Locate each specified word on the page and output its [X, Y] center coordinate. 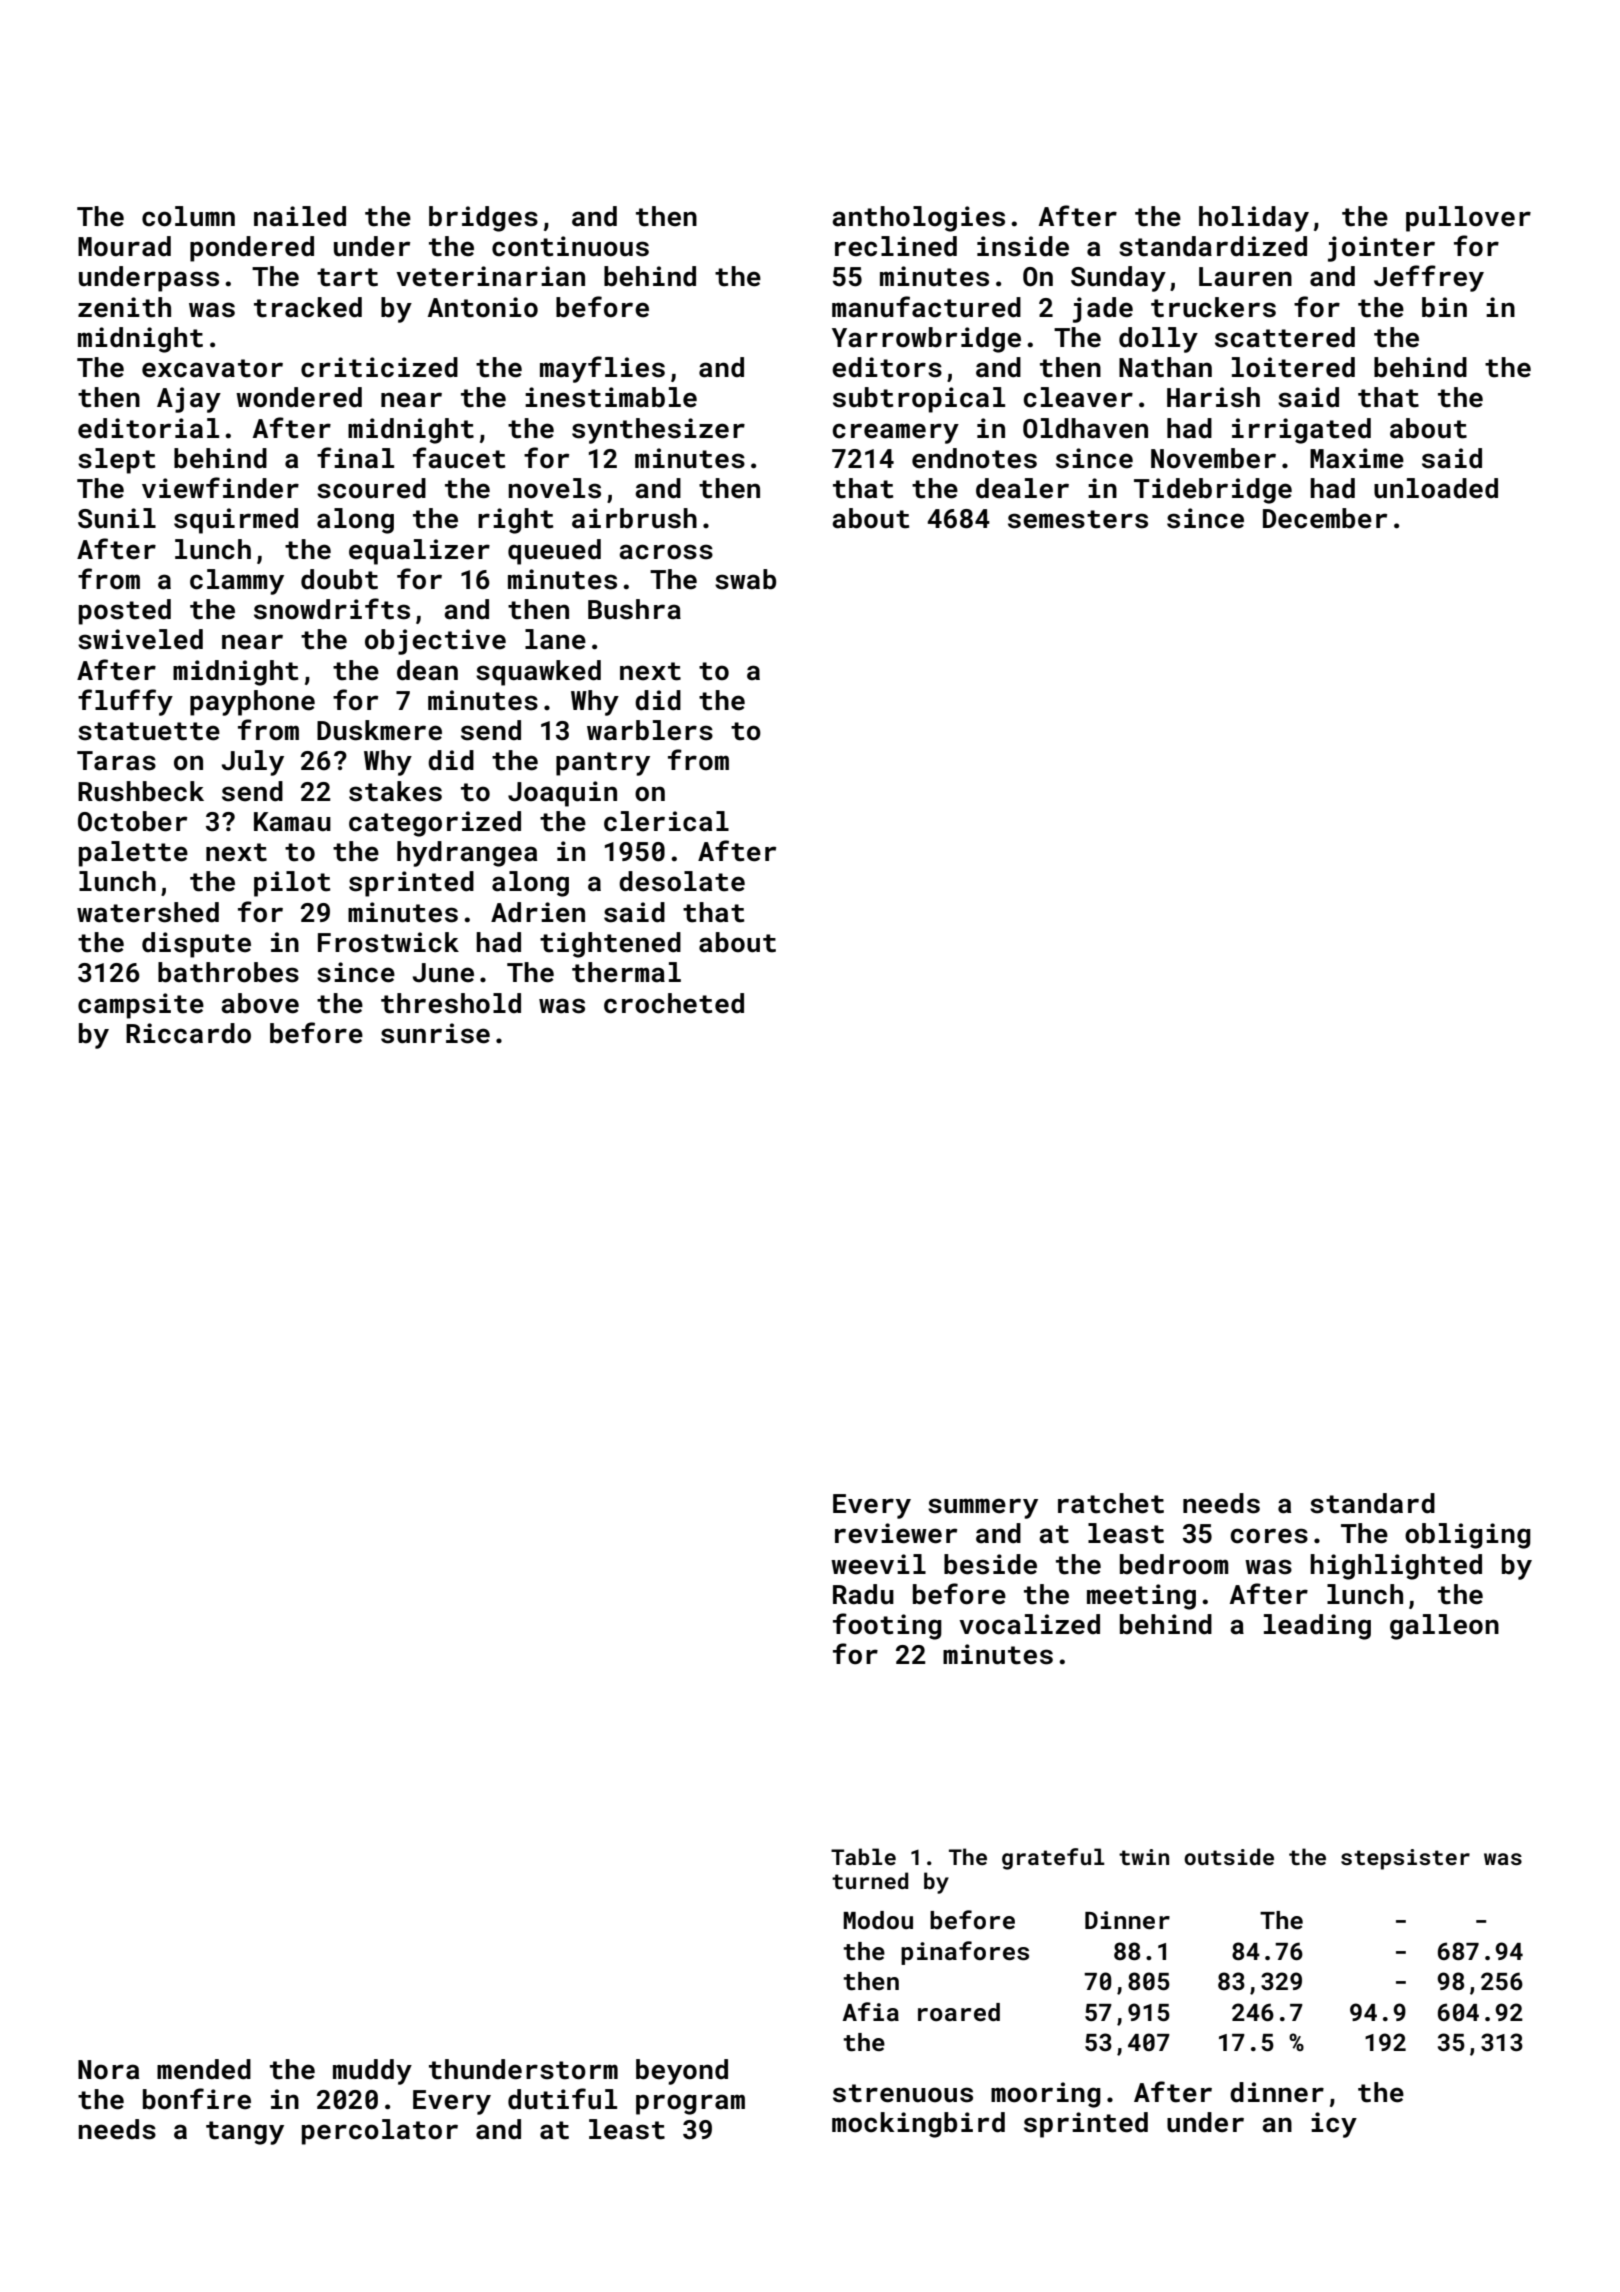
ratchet [1111, 1503]
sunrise [435, 1033]
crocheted [674, 1003]
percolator [380, 2132]
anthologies [919, 219]
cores [1269, 1536]
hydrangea [467, 854]
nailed [300, 216]
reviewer [896, 1533]
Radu [863, 1594]
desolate [682, 881]
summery [983, 1508]
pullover [1468, 219]
